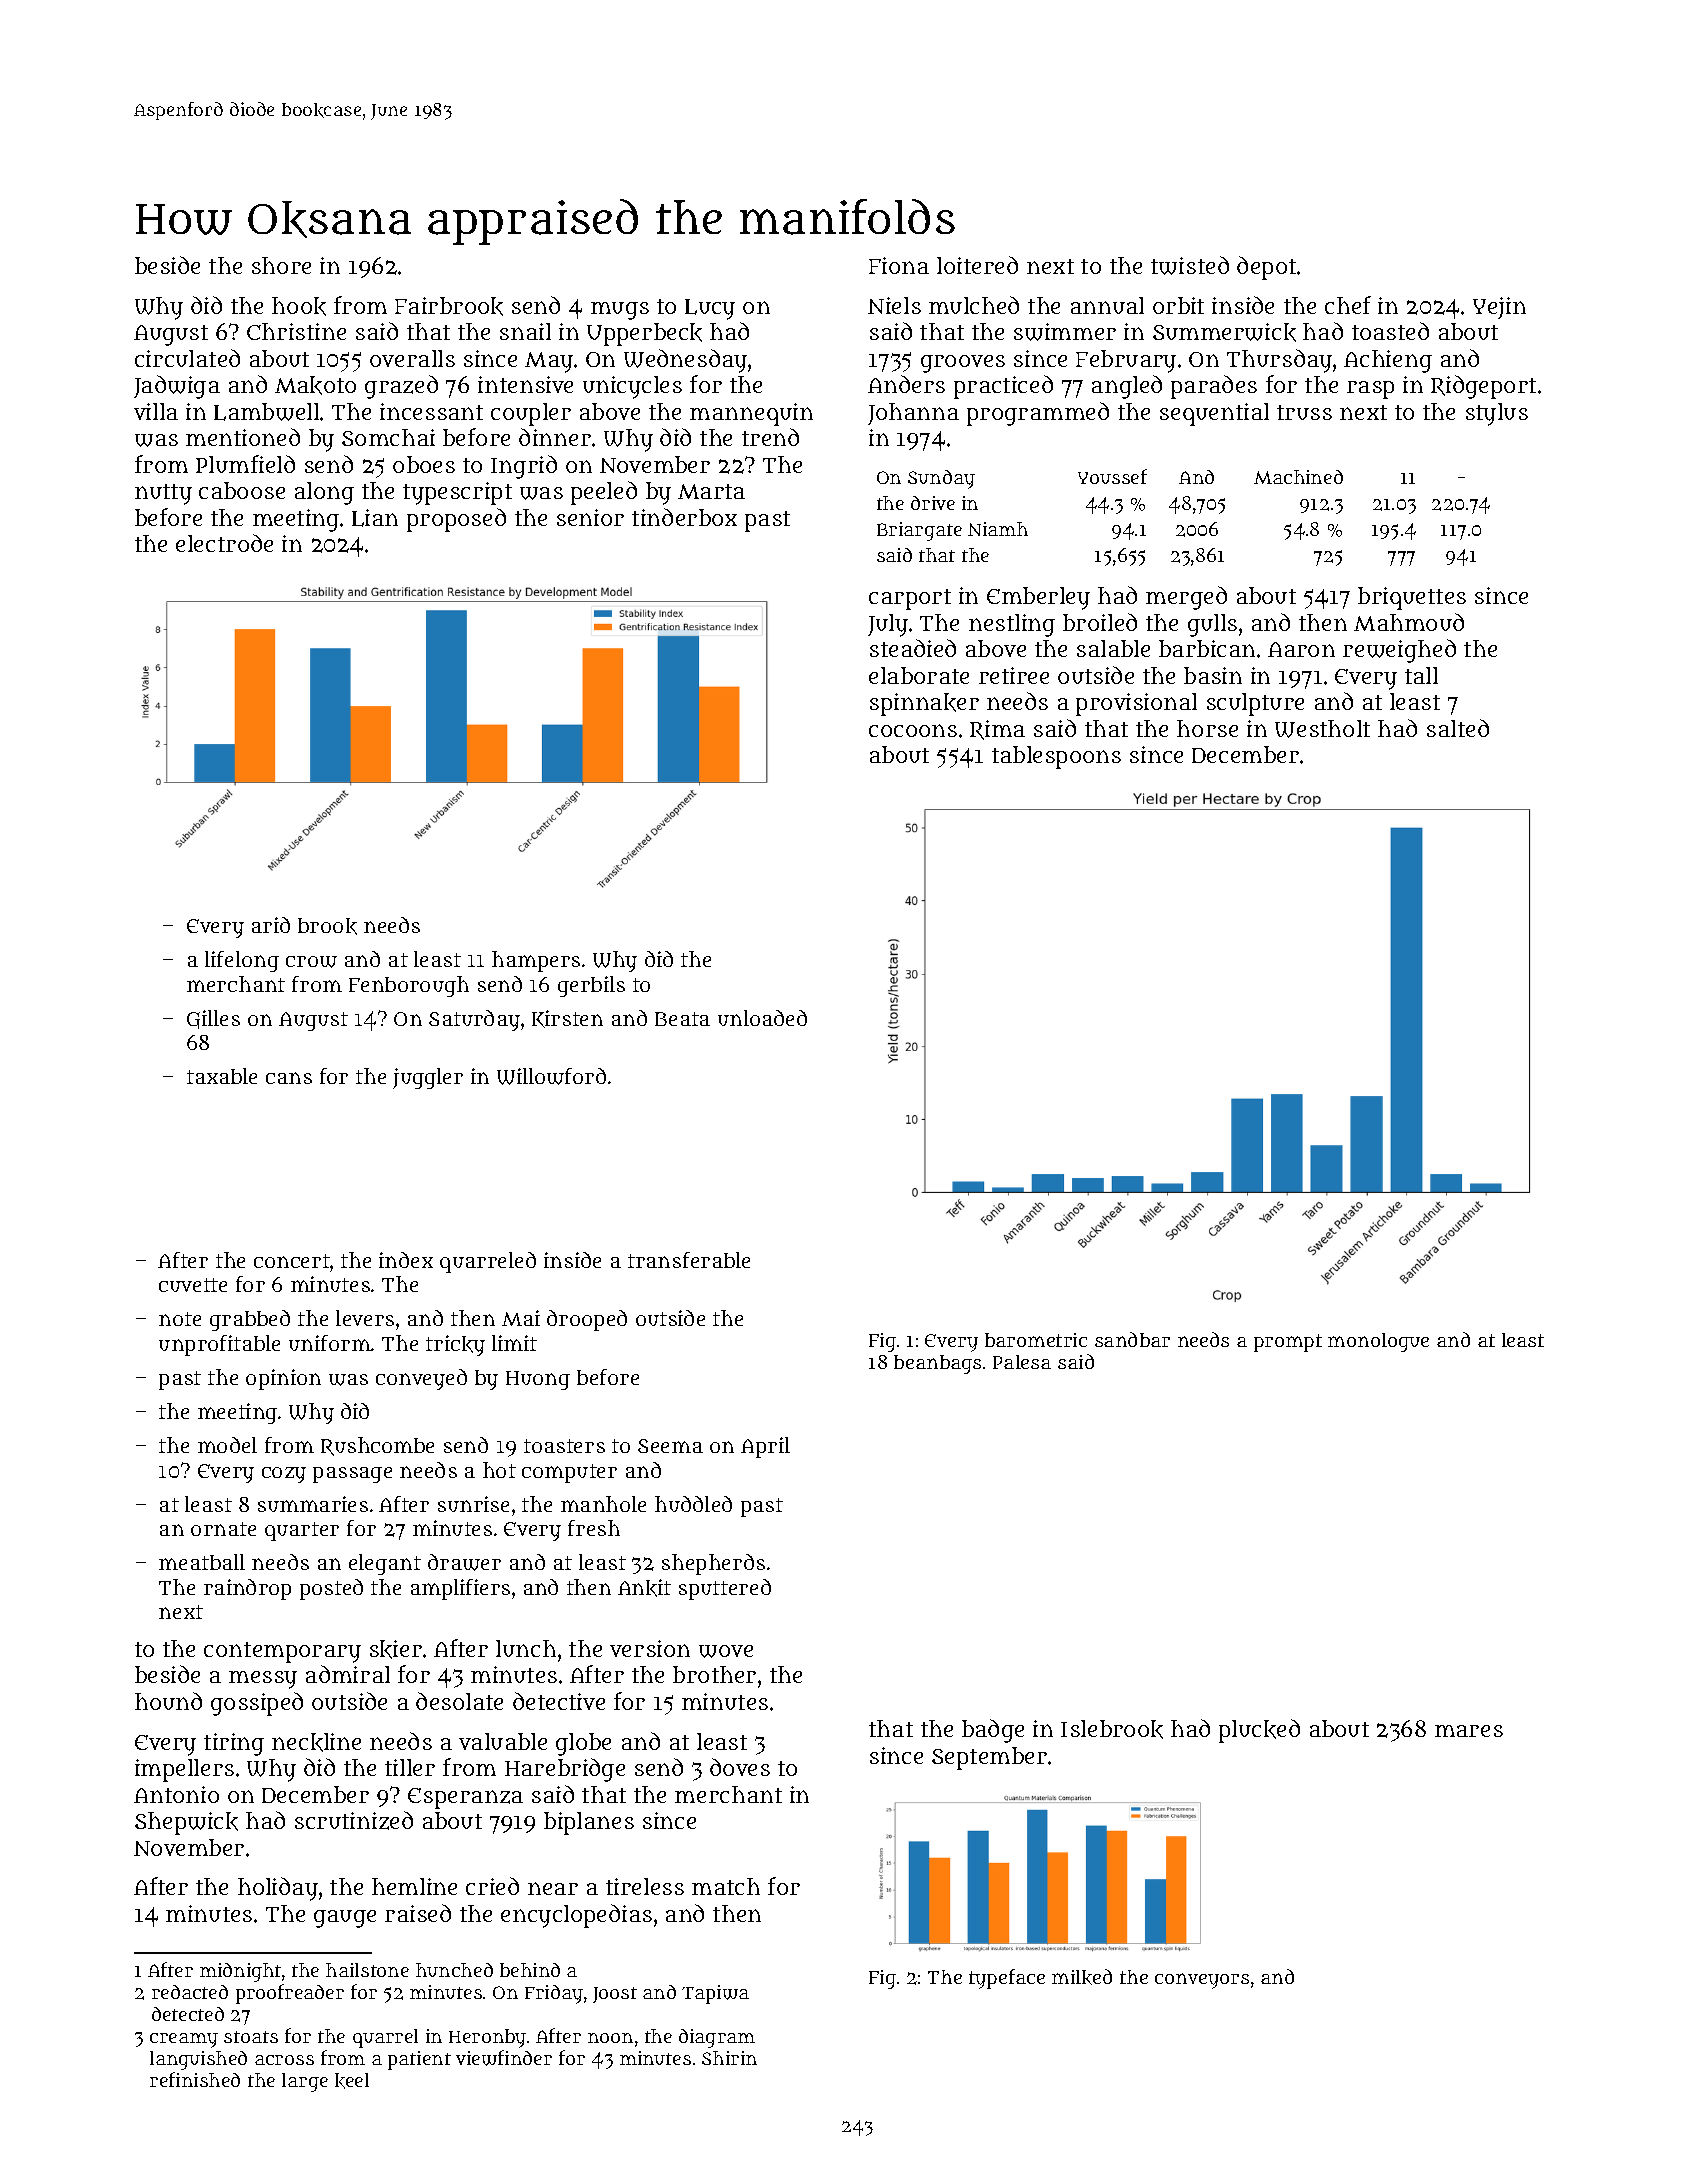 The image size is (1683, 2178). I want to click on Shirin, so click(729, 2058).
